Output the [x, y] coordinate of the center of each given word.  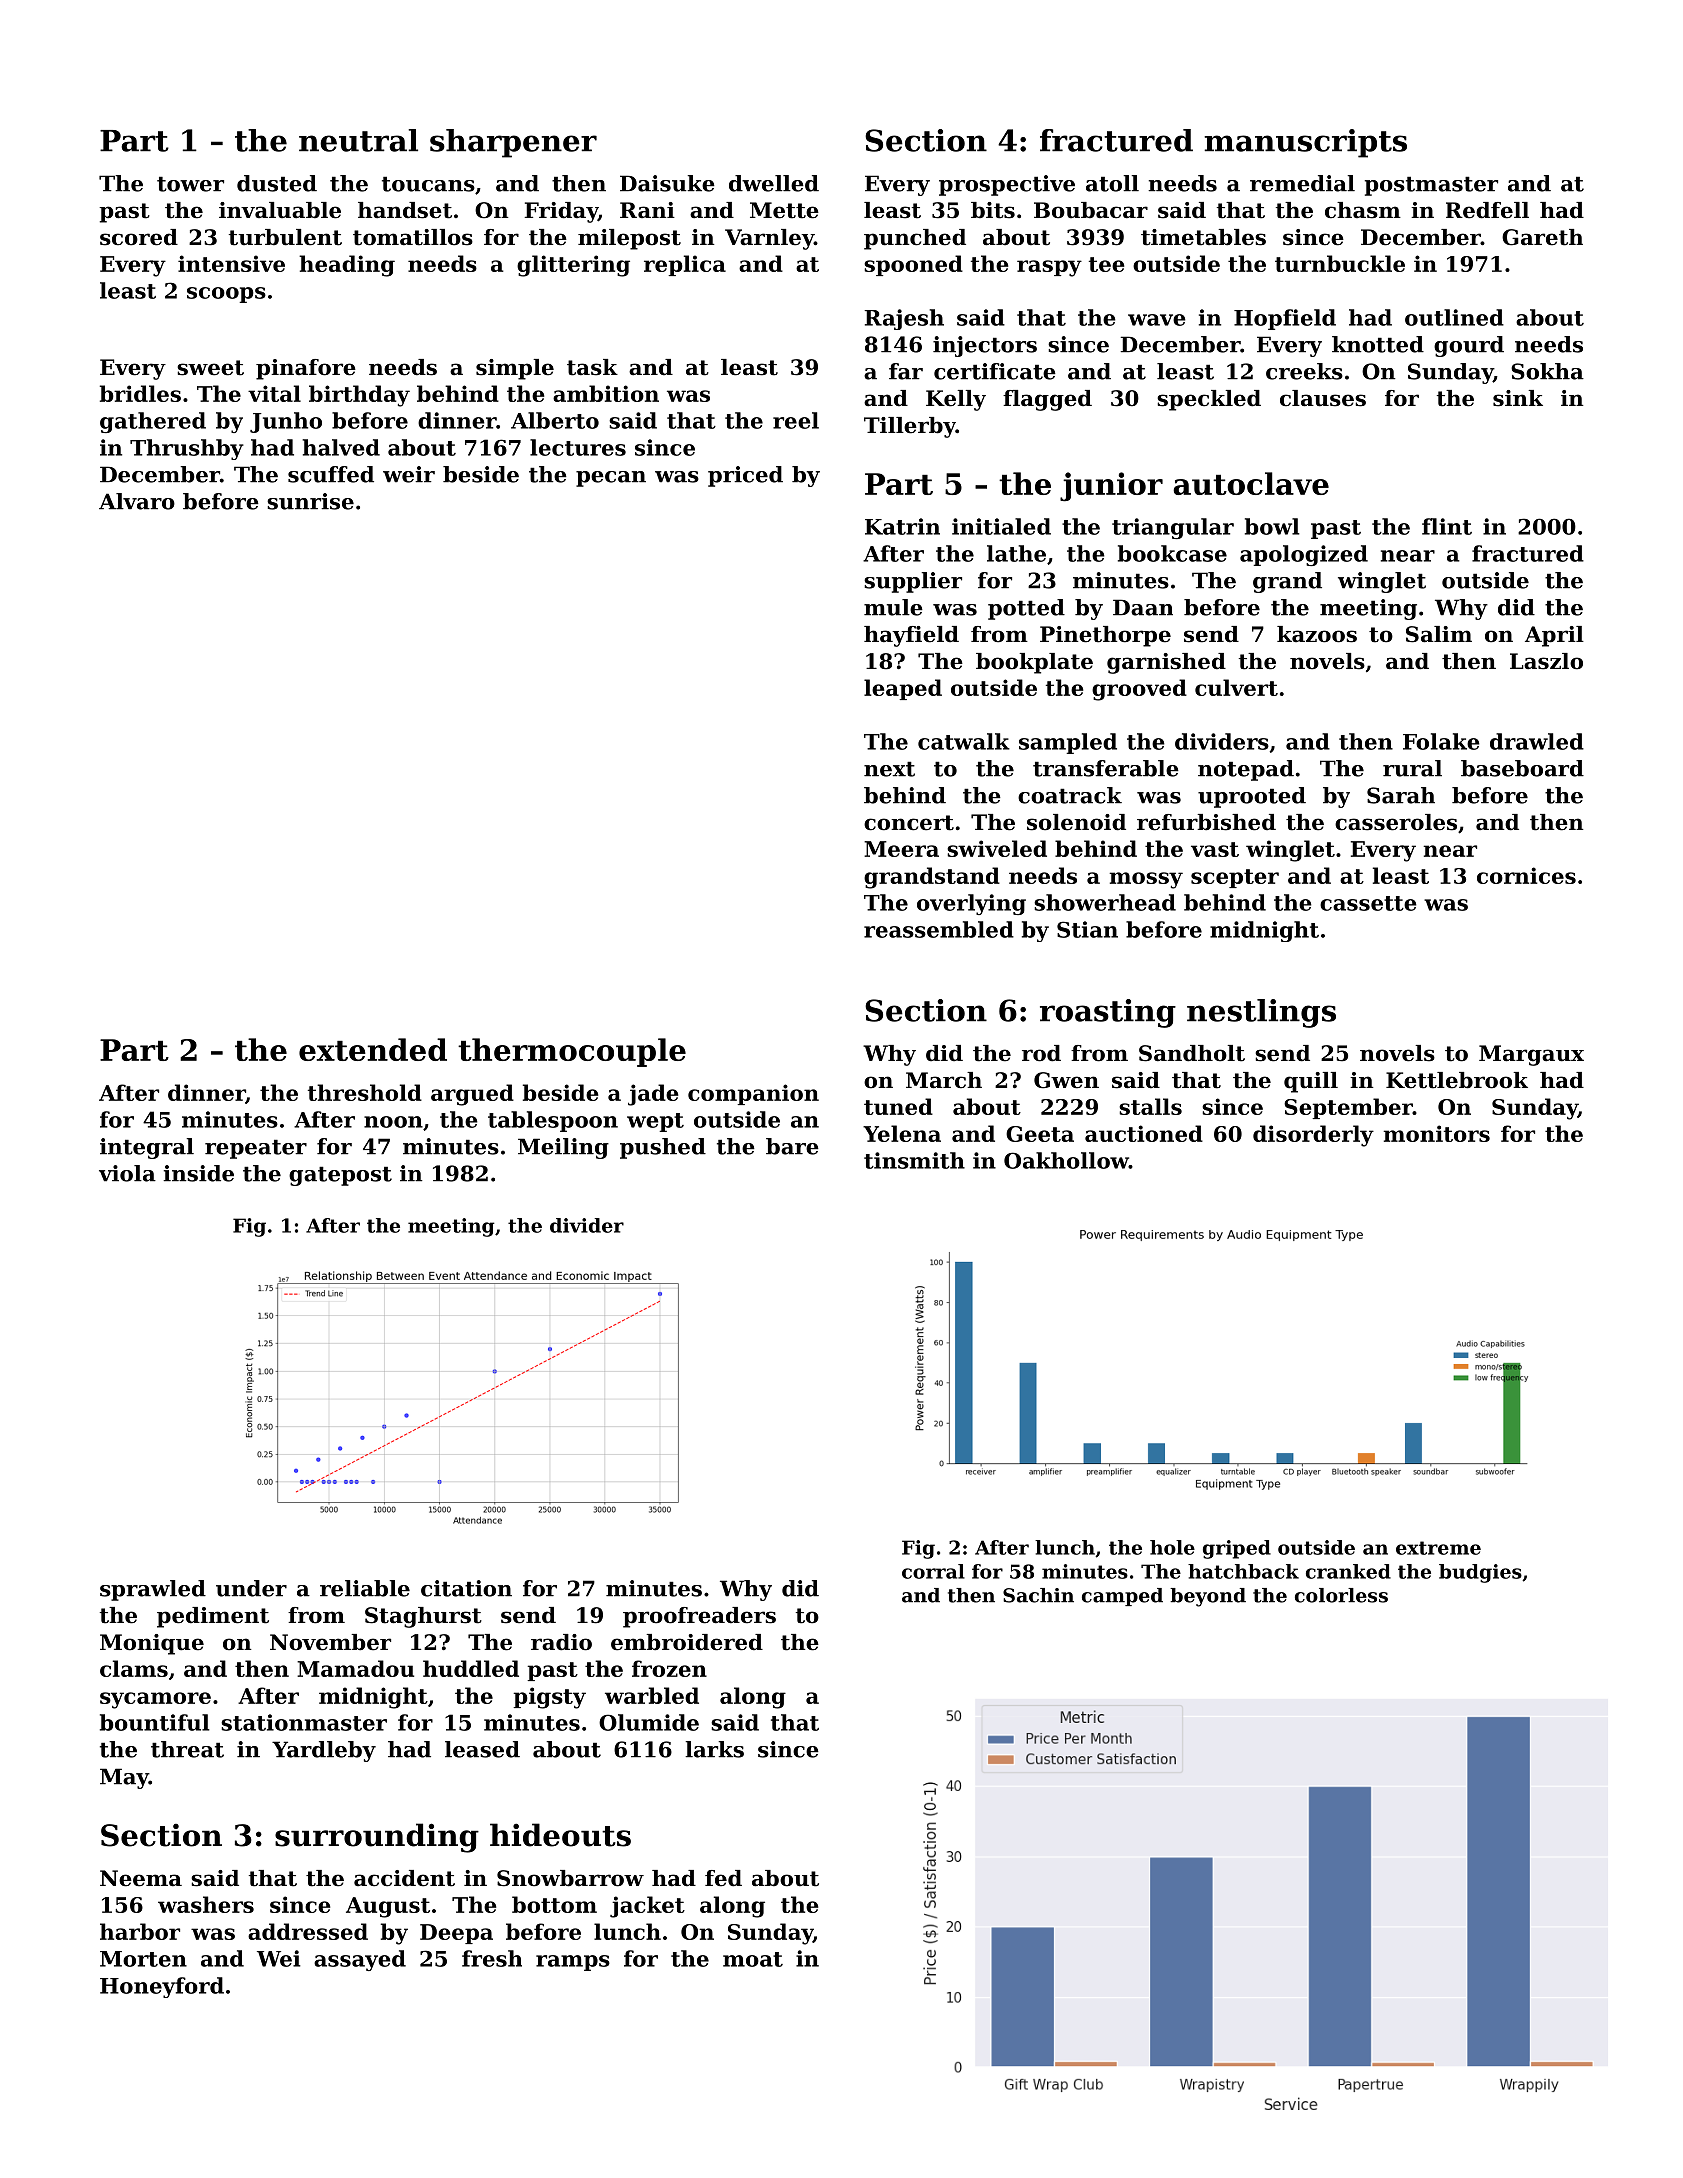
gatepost [340, 1176]
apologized [1304, 555]
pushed [663, 1148]
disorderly [1313, 1136]
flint [1447, 526]
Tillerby [910, 427]
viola [127, 1173]
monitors [1436, 1133]
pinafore [306, 369]
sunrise [310, 501]
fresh [492, 1958]
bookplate [1034, 663]
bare [792, 1146]
